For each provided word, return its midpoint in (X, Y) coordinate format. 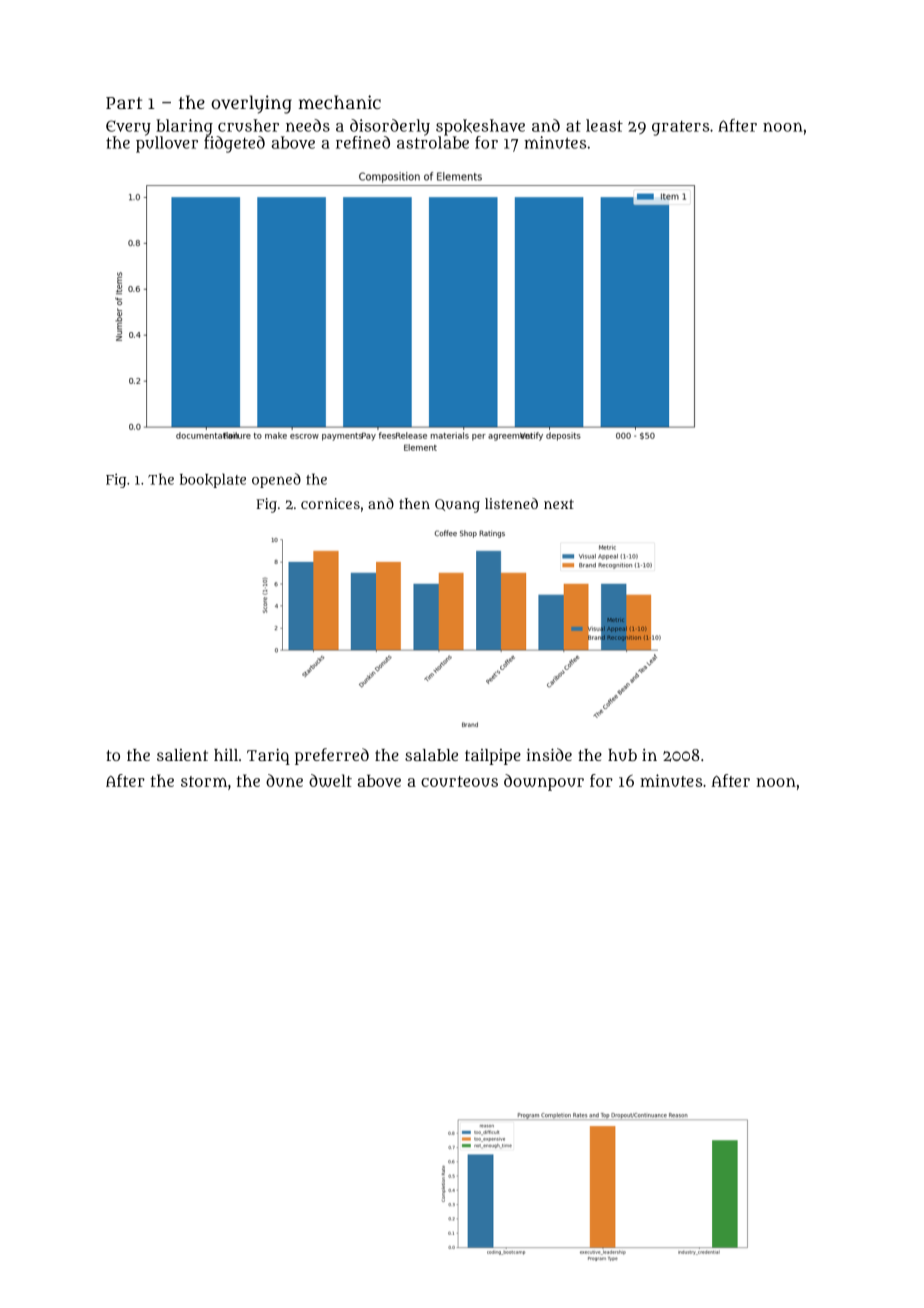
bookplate (213, 480)
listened (511, 503)
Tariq (268, 756)
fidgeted (234, 144)
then (414, 503)
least (604, 125)
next (559, 504)
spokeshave (480, 127)
